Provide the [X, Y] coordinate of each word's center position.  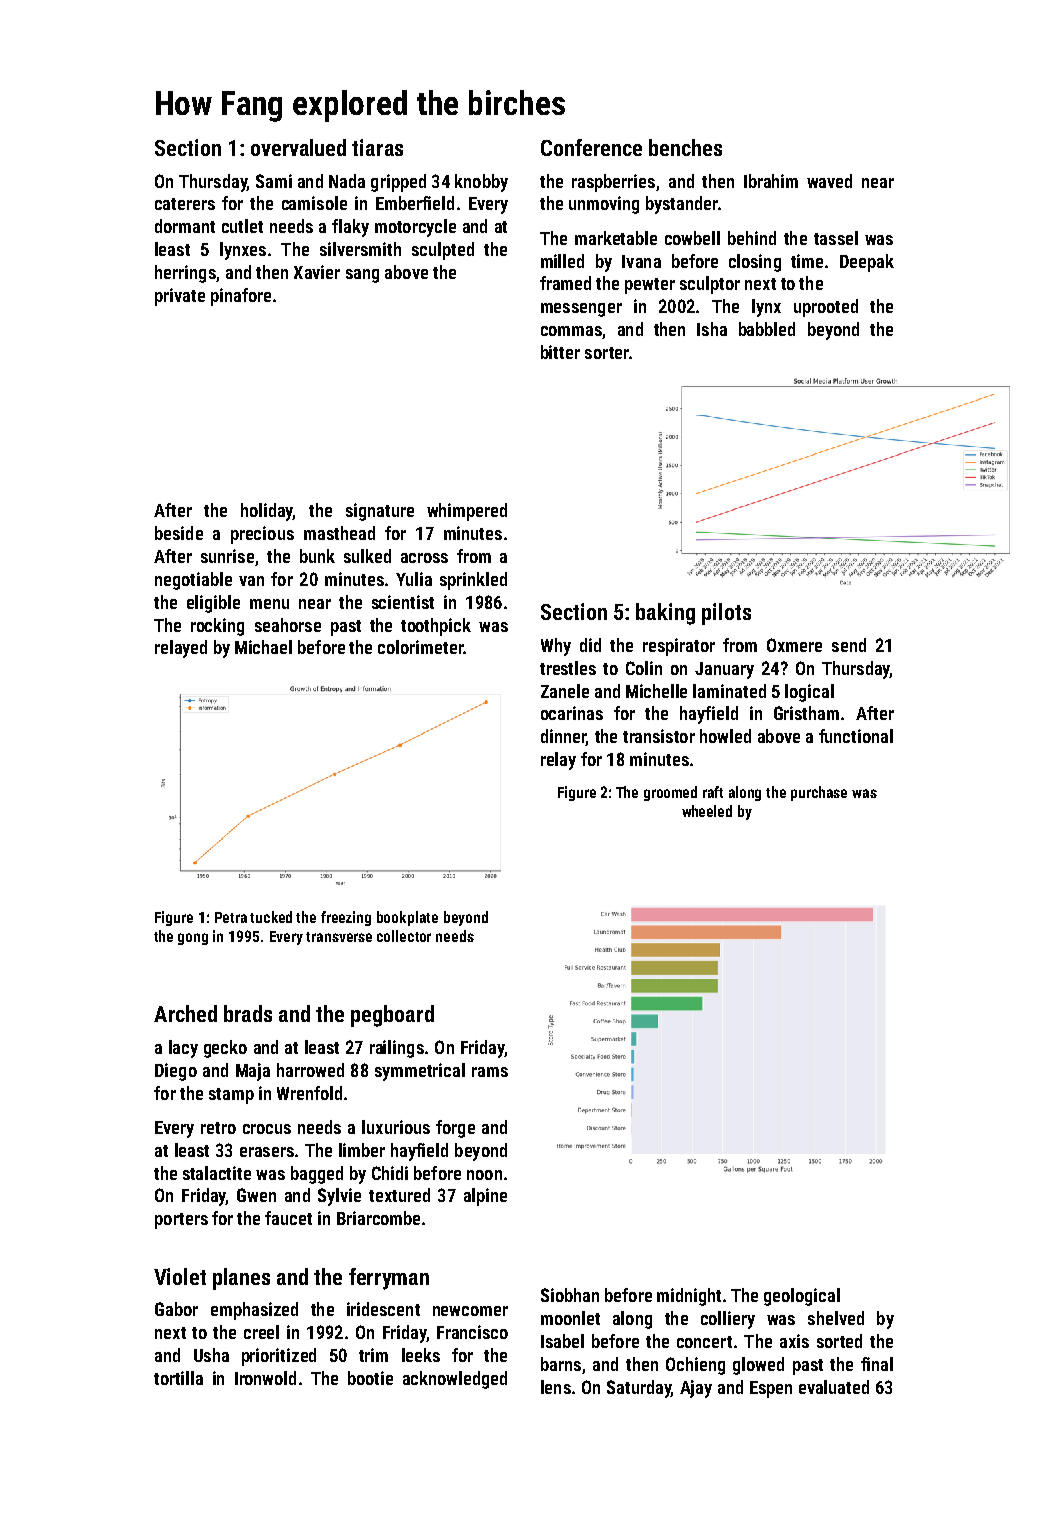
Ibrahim [771, 181]
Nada [347, 181]
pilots [726, 614]
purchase [819, 793]
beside [179, 533]
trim [373, 1355]
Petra [231, 917]
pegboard [392, 1016]
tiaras [377, 147]
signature [380, 512]
